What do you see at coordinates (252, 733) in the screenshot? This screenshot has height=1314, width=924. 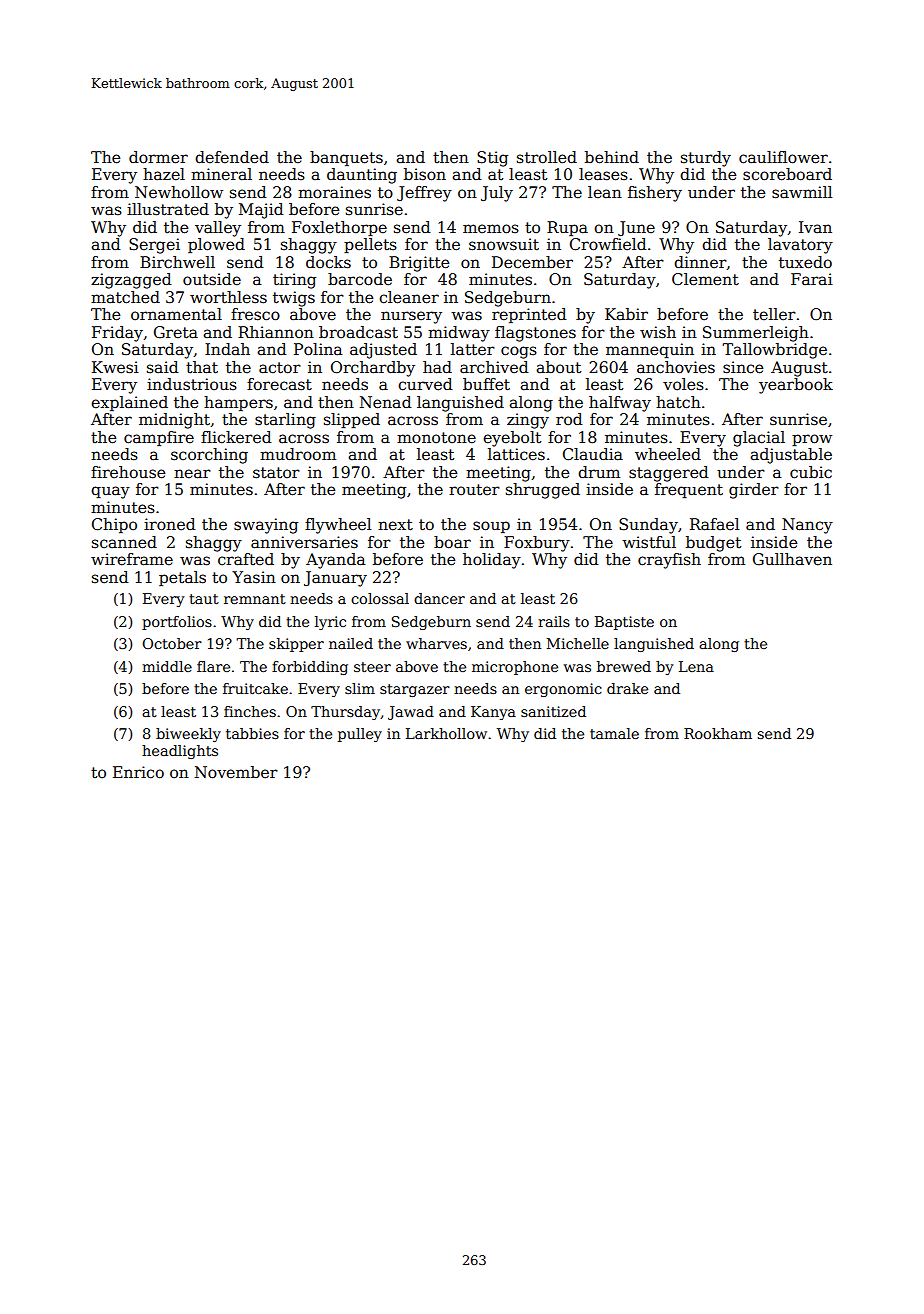 I see `tabbies` at bounding box center [252, 733].
